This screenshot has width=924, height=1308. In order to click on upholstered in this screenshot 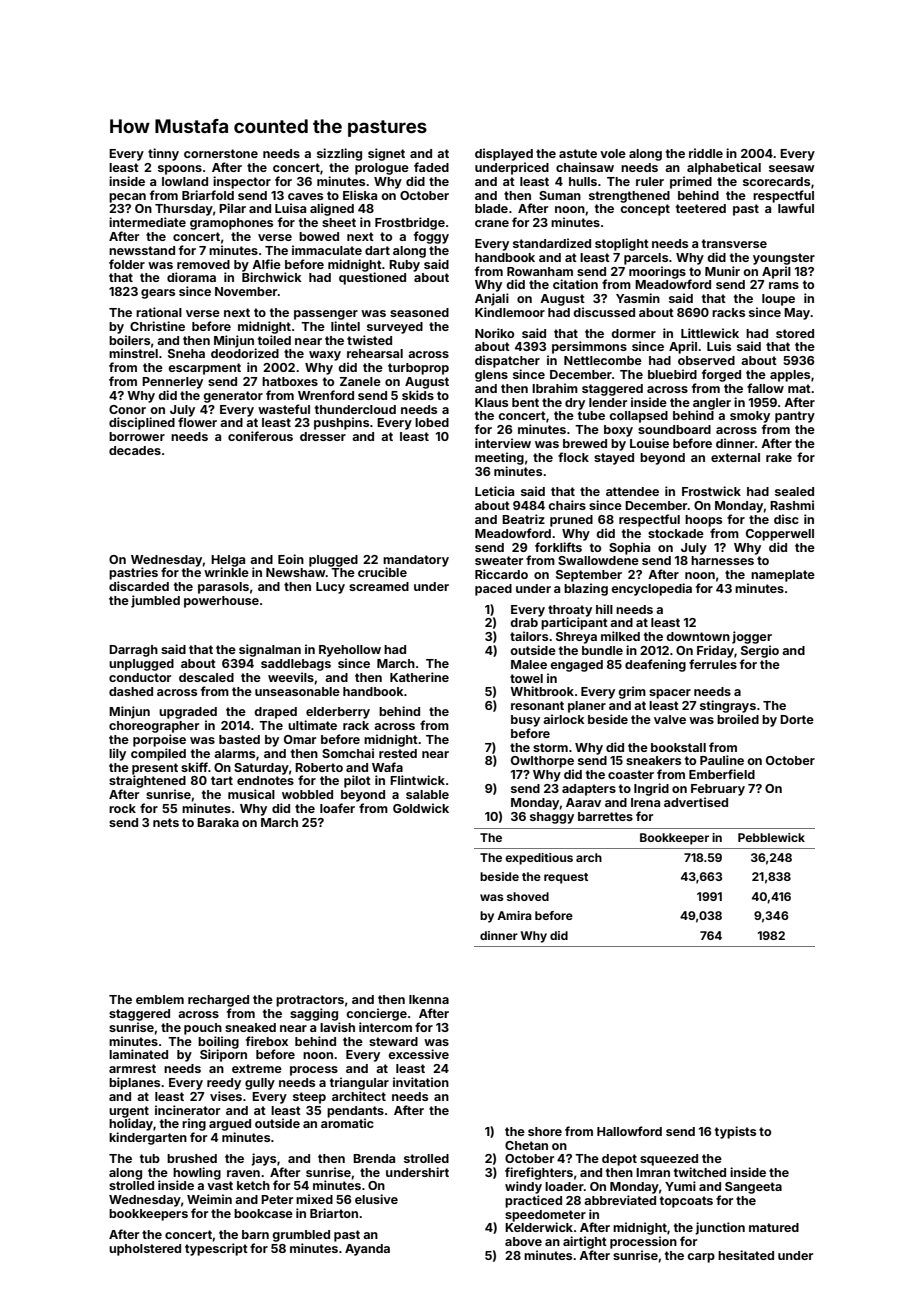, I will do `click(145, 1250)`.
